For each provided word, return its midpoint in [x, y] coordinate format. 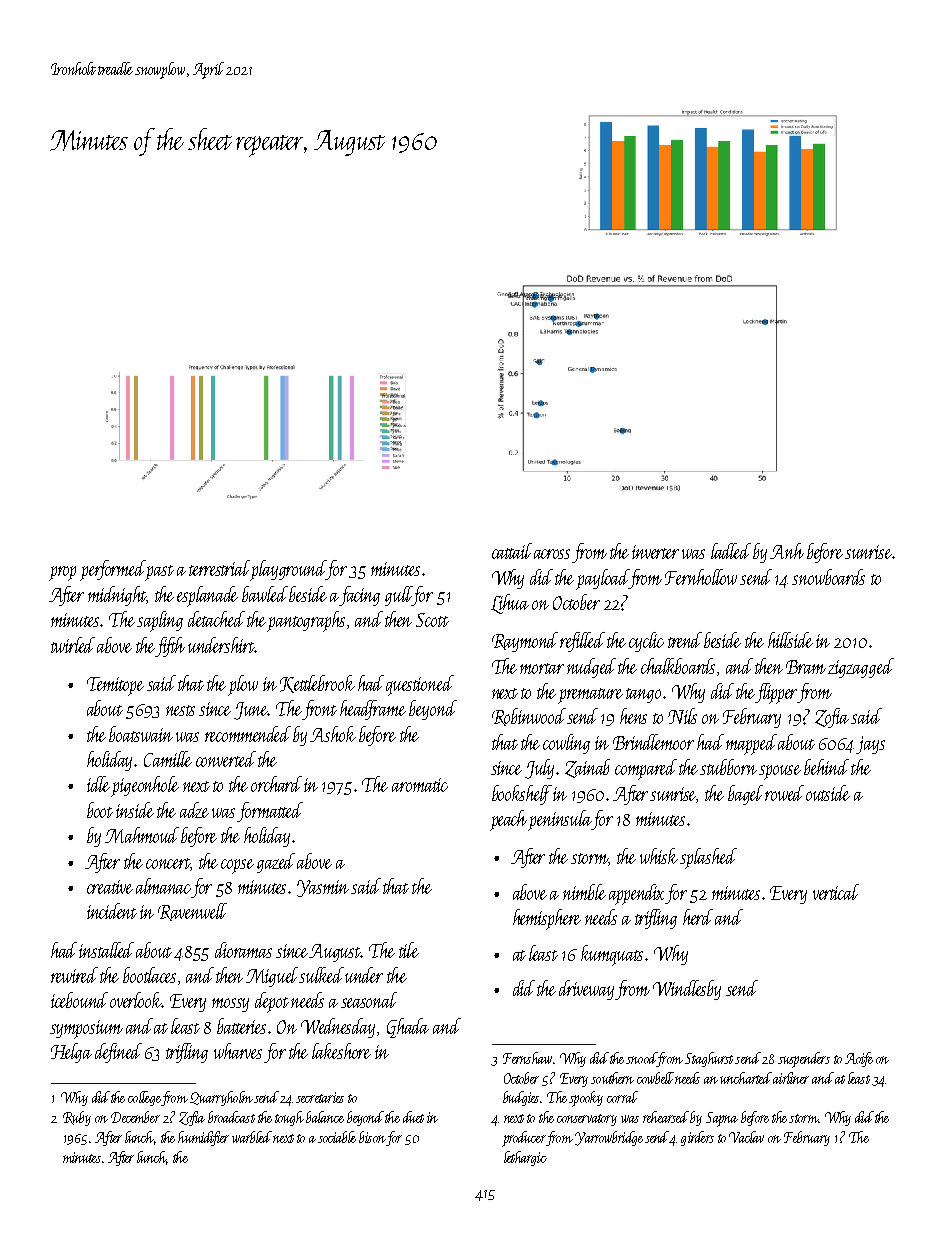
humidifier [203, 1138]
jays [870, 745]
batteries [241, 1026]
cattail [512, 551]
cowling [566, 744]
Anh [787, 551]
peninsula [560, 820]
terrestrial [219, 568]
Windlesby [687, 990]
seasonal [369, 1000]
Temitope [115, 686]
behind [826, 767]
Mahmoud [142, 835]
